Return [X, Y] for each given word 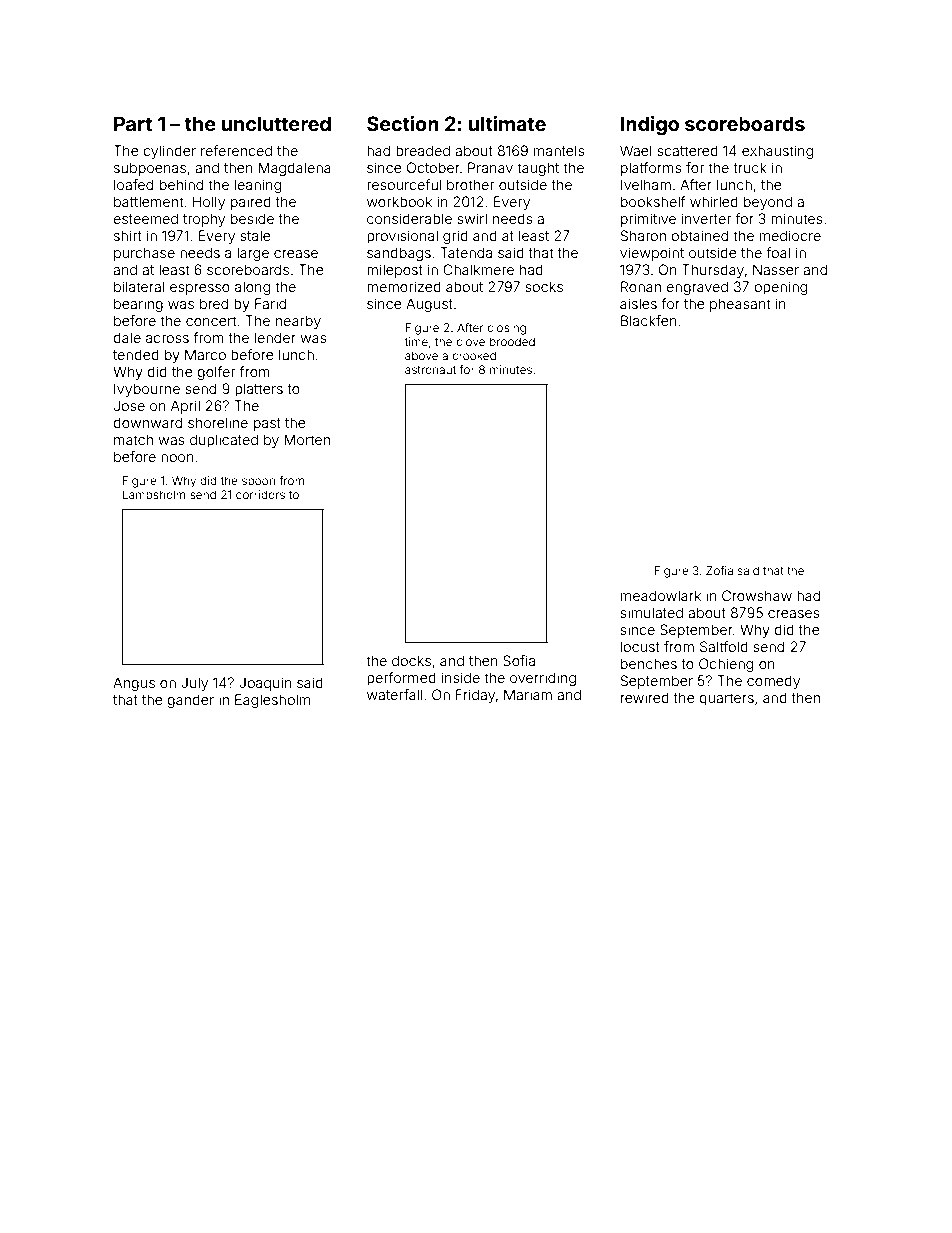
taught [538, 169]
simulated [651, 612]
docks [411, 660]
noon [177, 458]
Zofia [719, 570]
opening [780, 288]
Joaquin [265, 684]
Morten [307, 439]
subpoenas [150, 169]
